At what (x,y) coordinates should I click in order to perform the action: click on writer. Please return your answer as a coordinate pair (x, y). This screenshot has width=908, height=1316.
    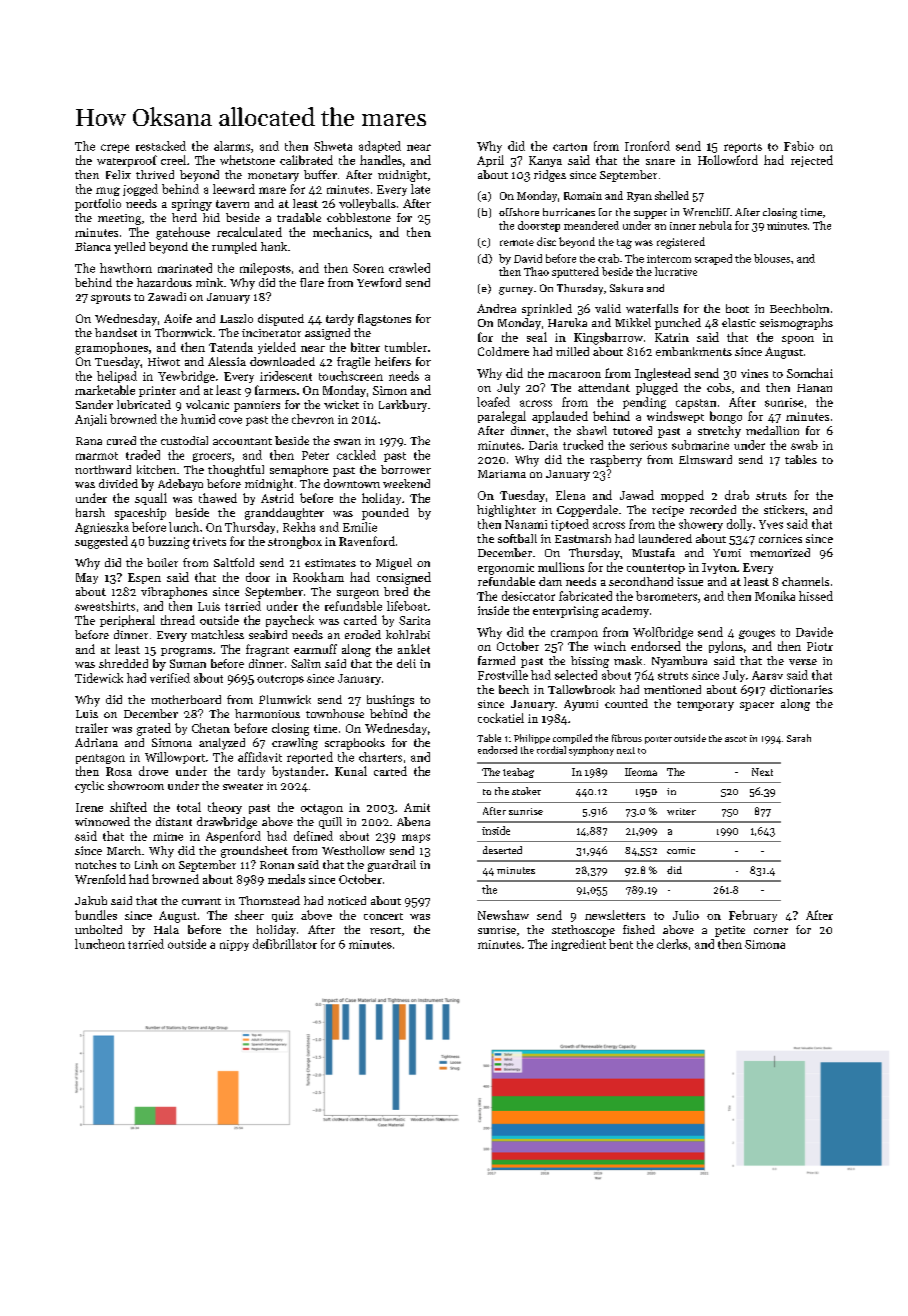
    Looking at the image, I should click on (681, 811).
